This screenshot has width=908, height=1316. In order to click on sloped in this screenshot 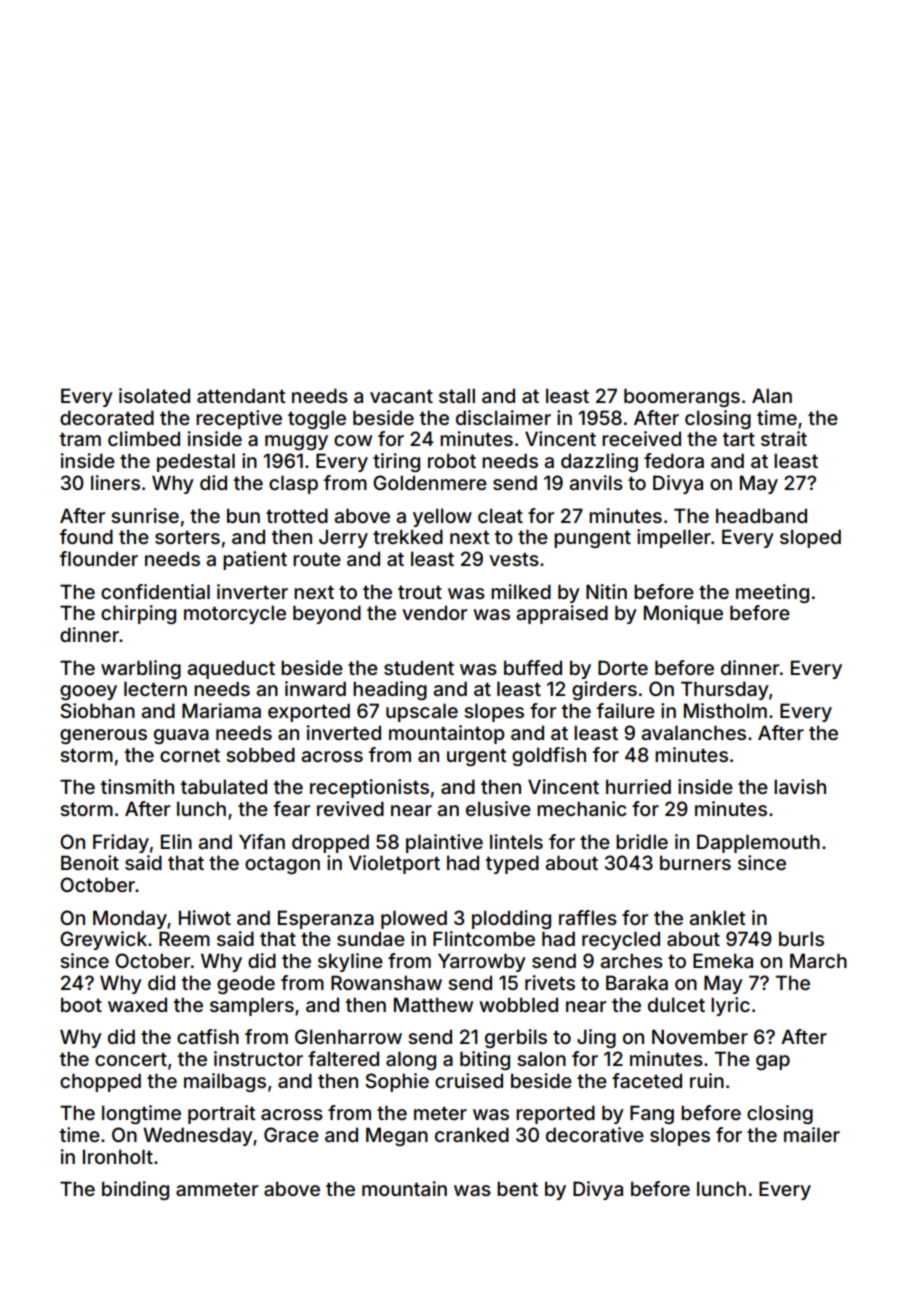, I will do `click(810, 538)`.
